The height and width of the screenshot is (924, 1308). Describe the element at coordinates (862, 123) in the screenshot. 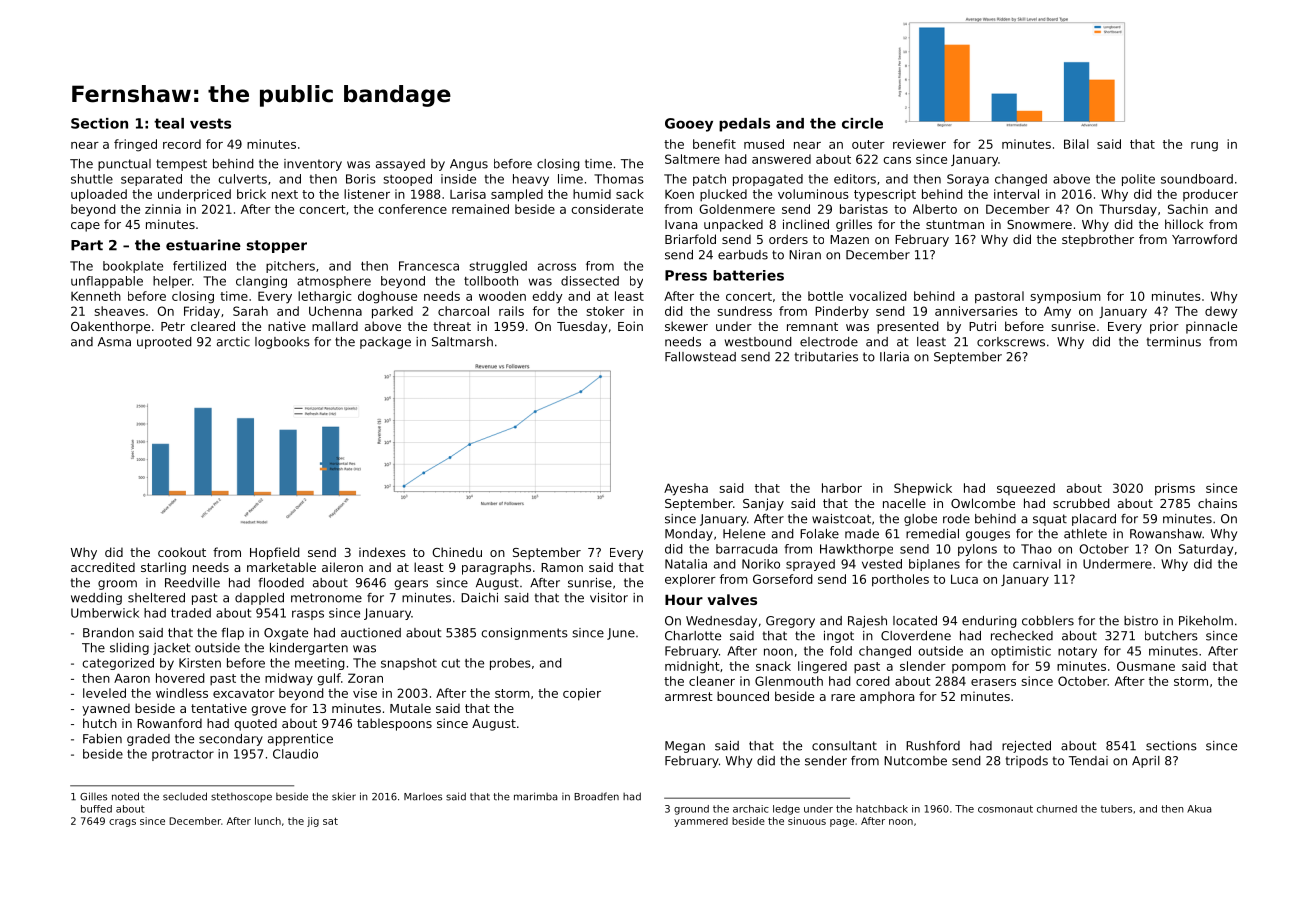

I see `circle` at that location.
